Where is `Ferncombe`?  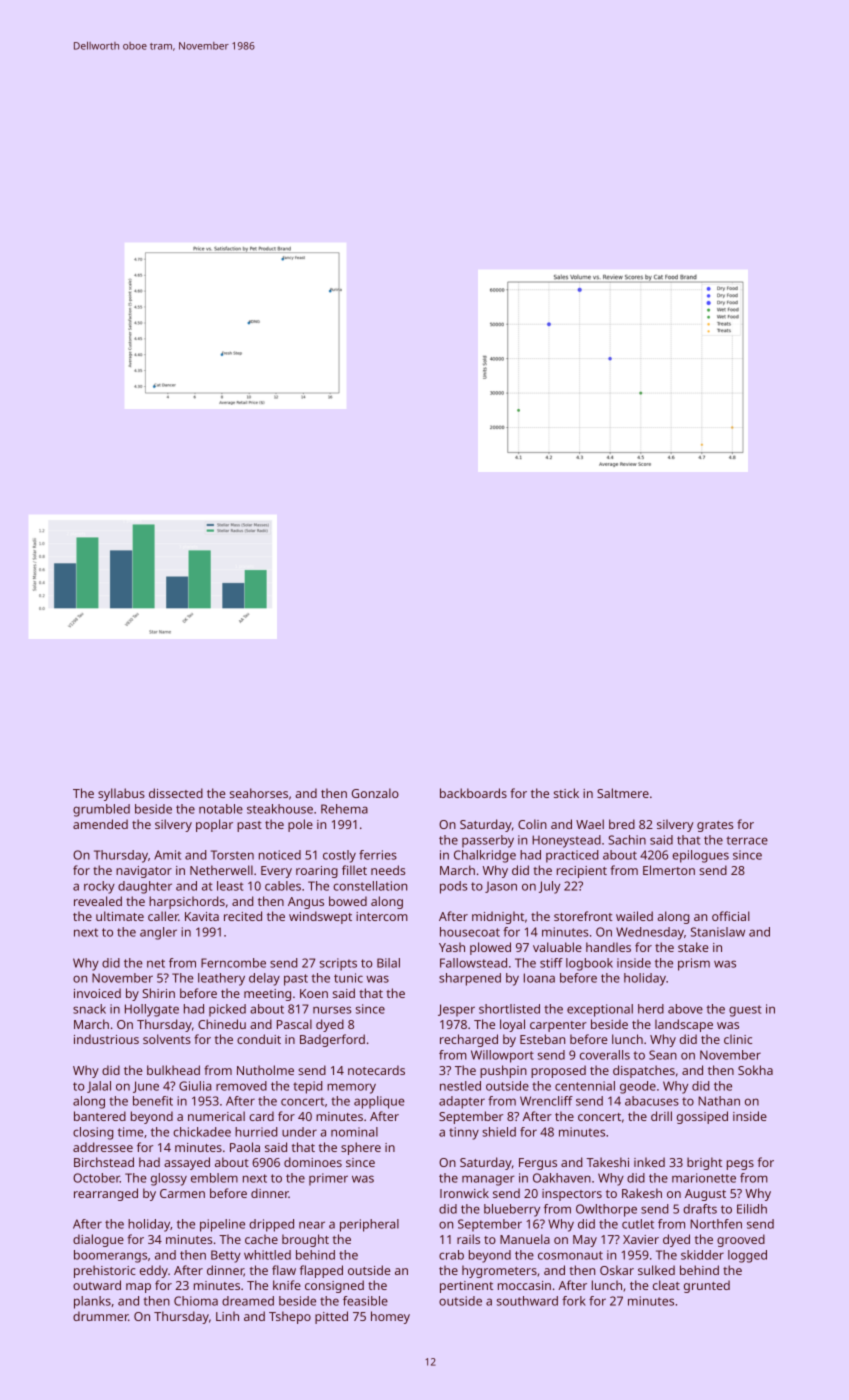 Ferncombe is located at coordinates (233, 963).
